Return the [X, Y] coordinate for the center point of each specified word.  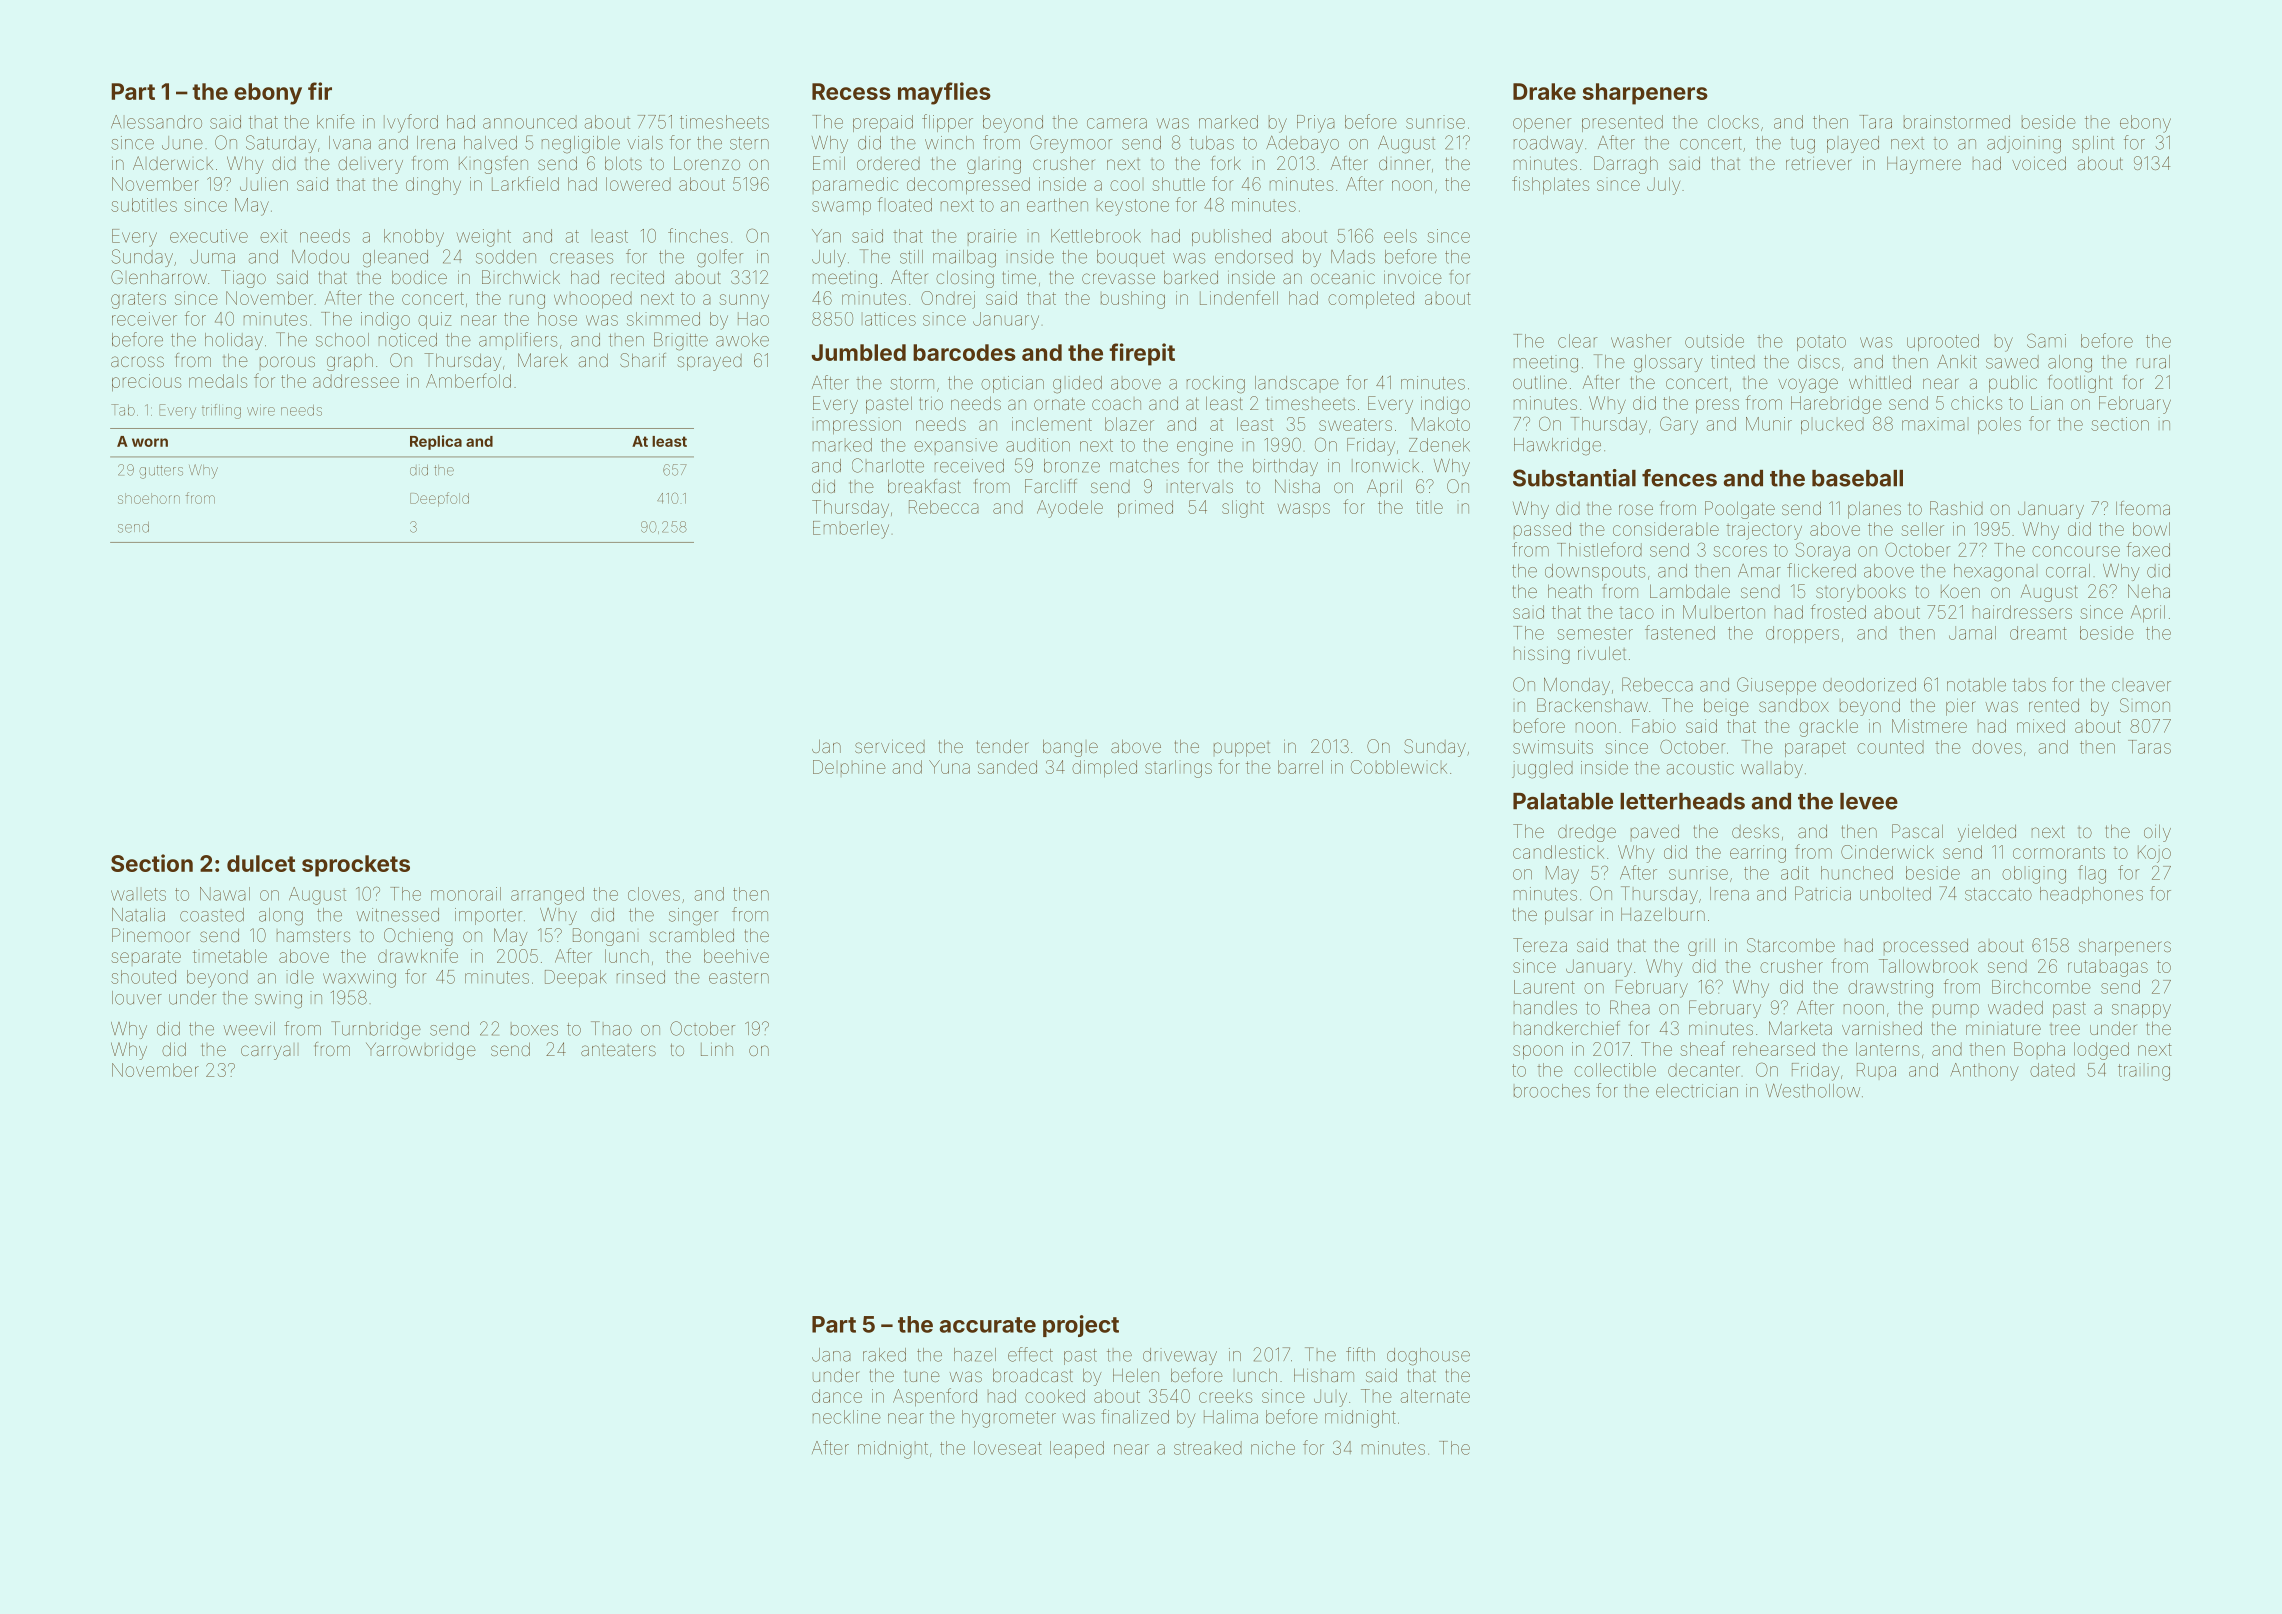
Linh [717, 1049]
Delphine [849, 767]
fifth [1360, 1354]
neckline [847, 1417]
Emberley [851, 530]
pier [1961, 707]
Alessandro [156, 122]
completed [1371, 299]
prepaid [883, 123]
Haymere [1924, 165]
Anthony [1984, 1072]
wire [261, 410]
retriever [1819, 163]
